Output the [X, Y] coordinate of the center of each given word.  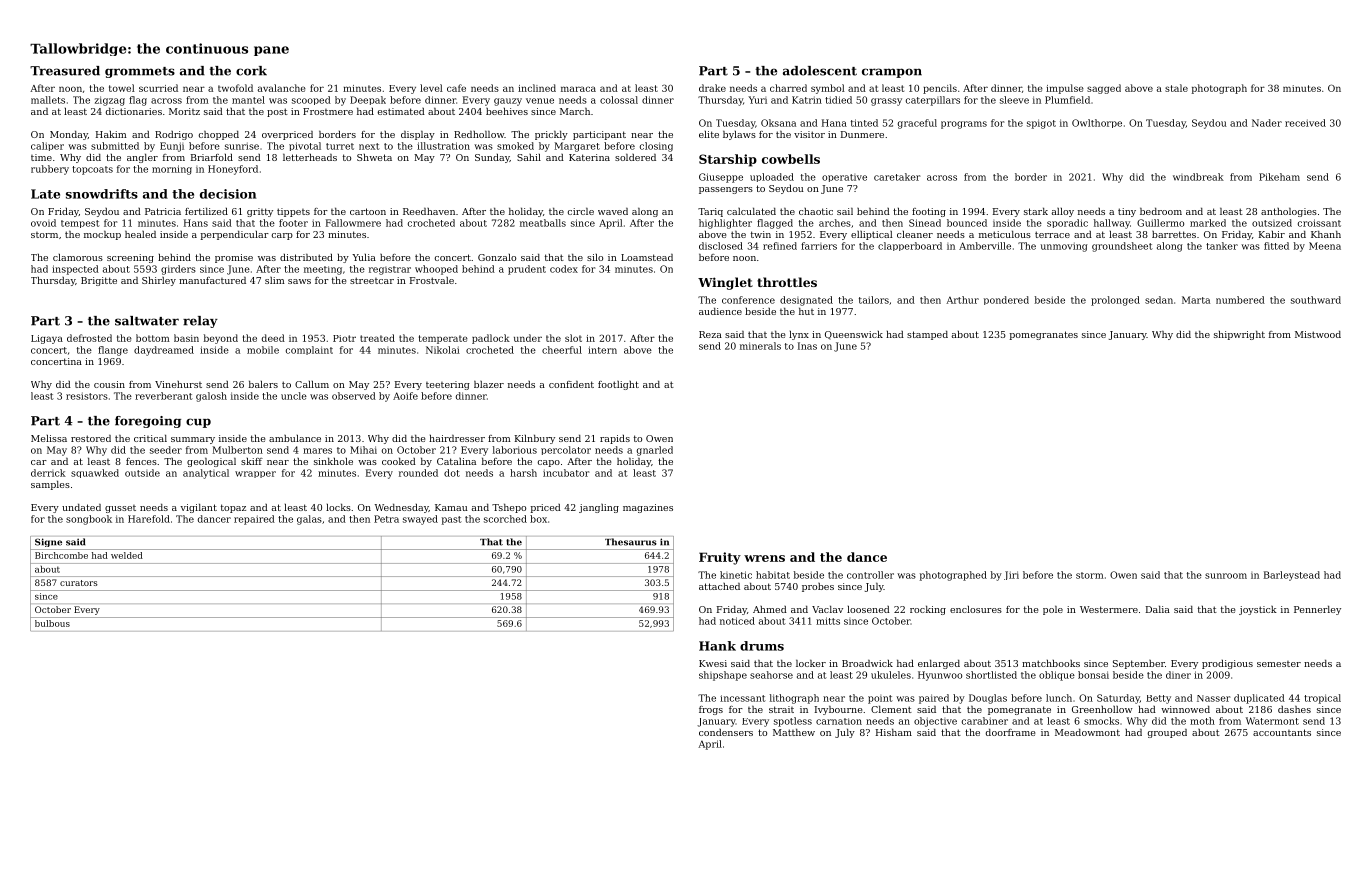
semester [1279, 664]
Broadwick [867, 663]
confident [571, 384]
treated [377, 338]
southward [1316, 300]
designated [806, 301]
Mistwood [1318, 334]
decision [228, 194]
